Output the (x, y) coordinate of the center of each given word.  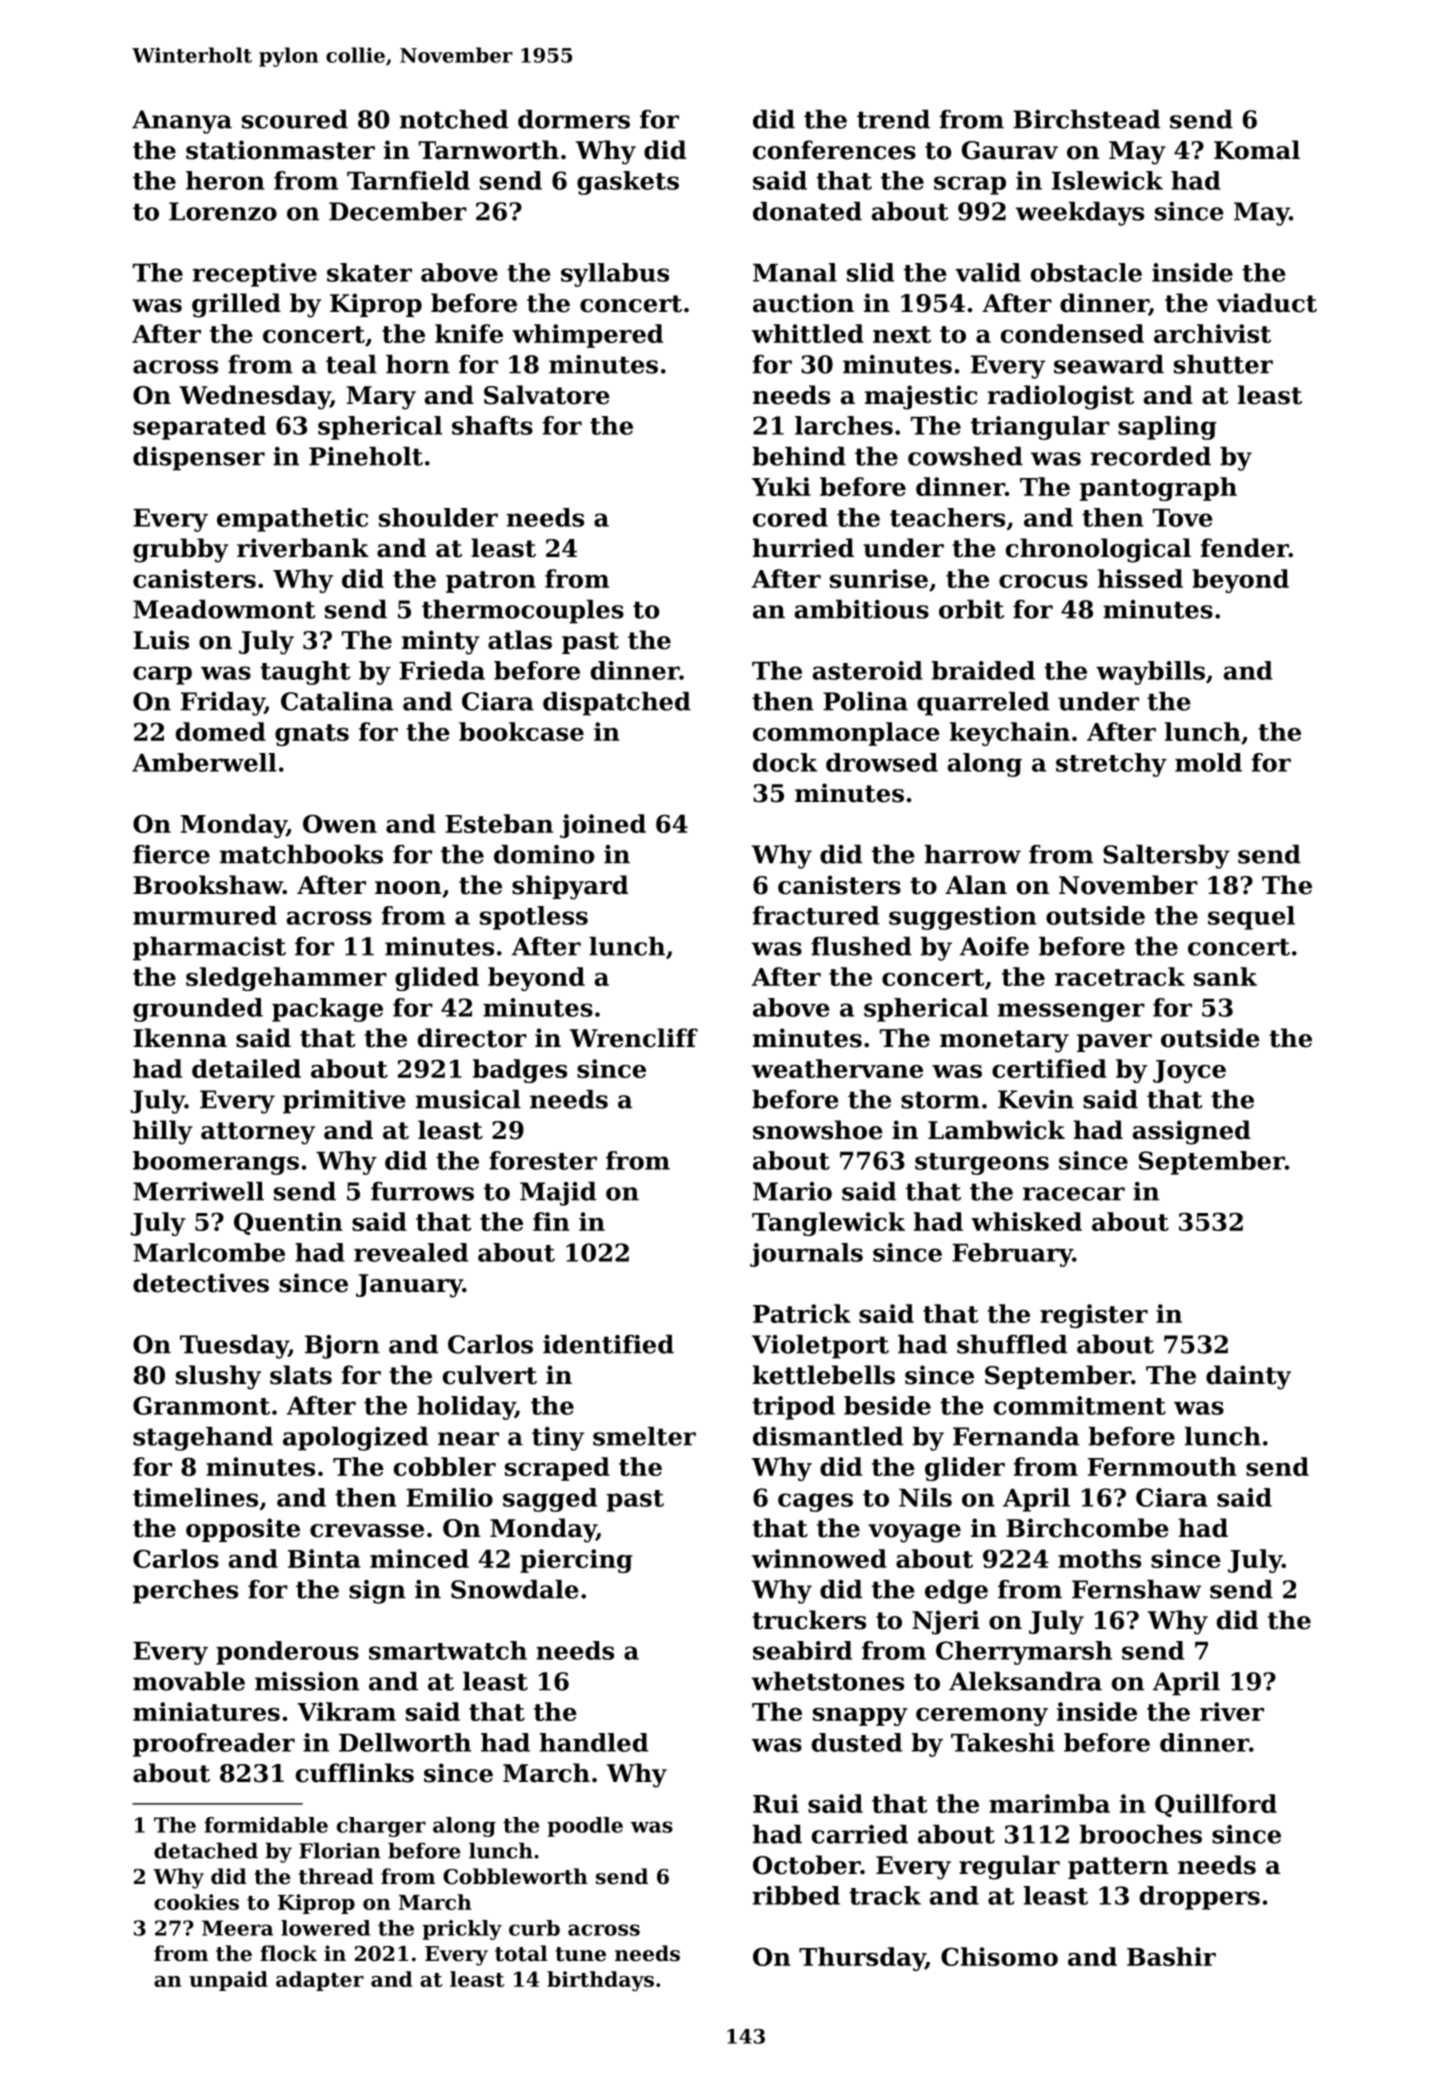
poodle (585, 1827)
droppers (1200, 1898)
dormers (574, 119)
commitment (1080, 1405)
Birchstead (1086, 119)
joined (603, 826)
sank (1225, 976)
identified (608, 1344)
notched (454, 119)
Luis (161, 640)
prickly (462, 1930)
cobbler (445, 1466)
